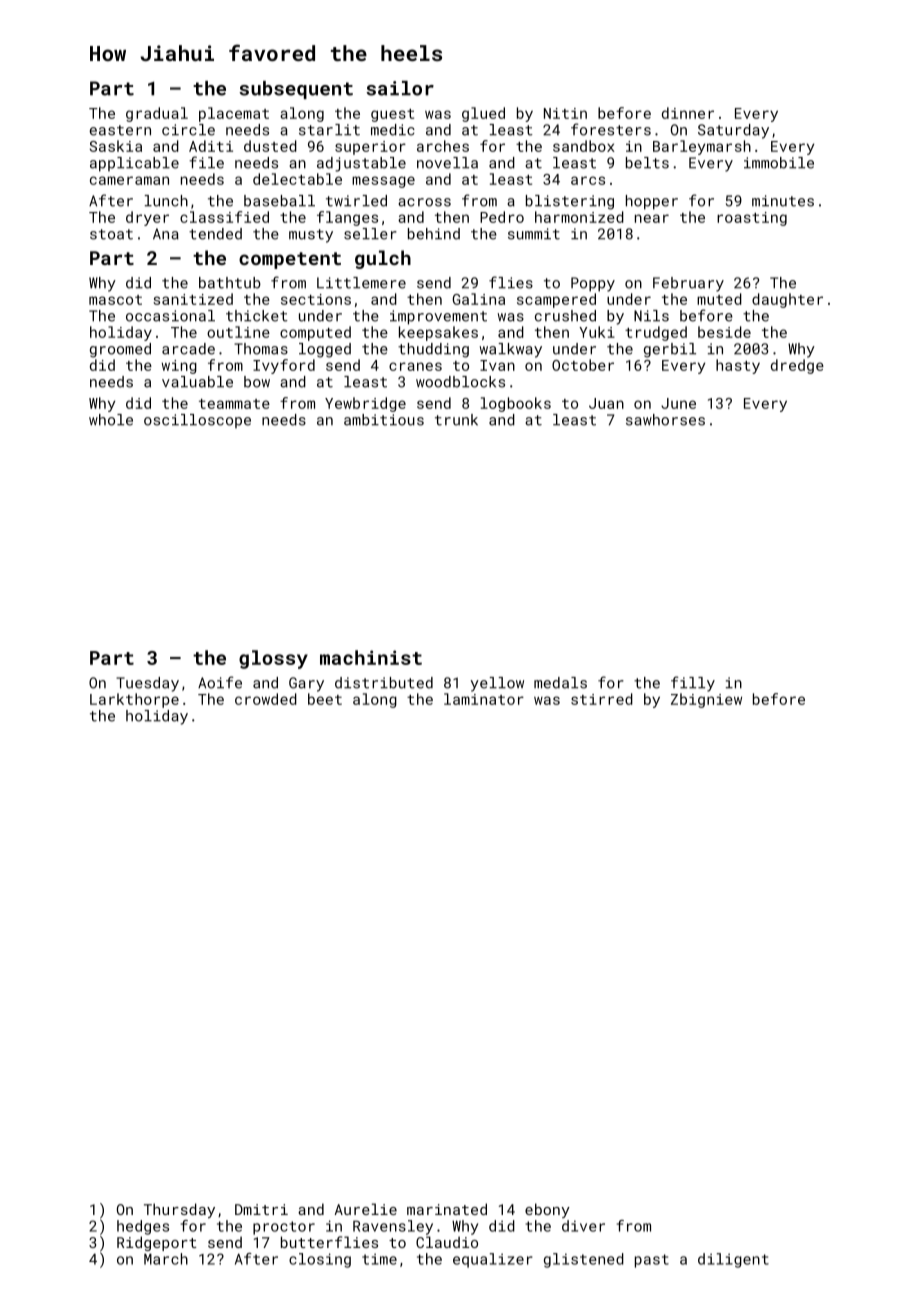 The width and height of the image is (924, 1308). I want to click on immobile, so click(779, 163).
